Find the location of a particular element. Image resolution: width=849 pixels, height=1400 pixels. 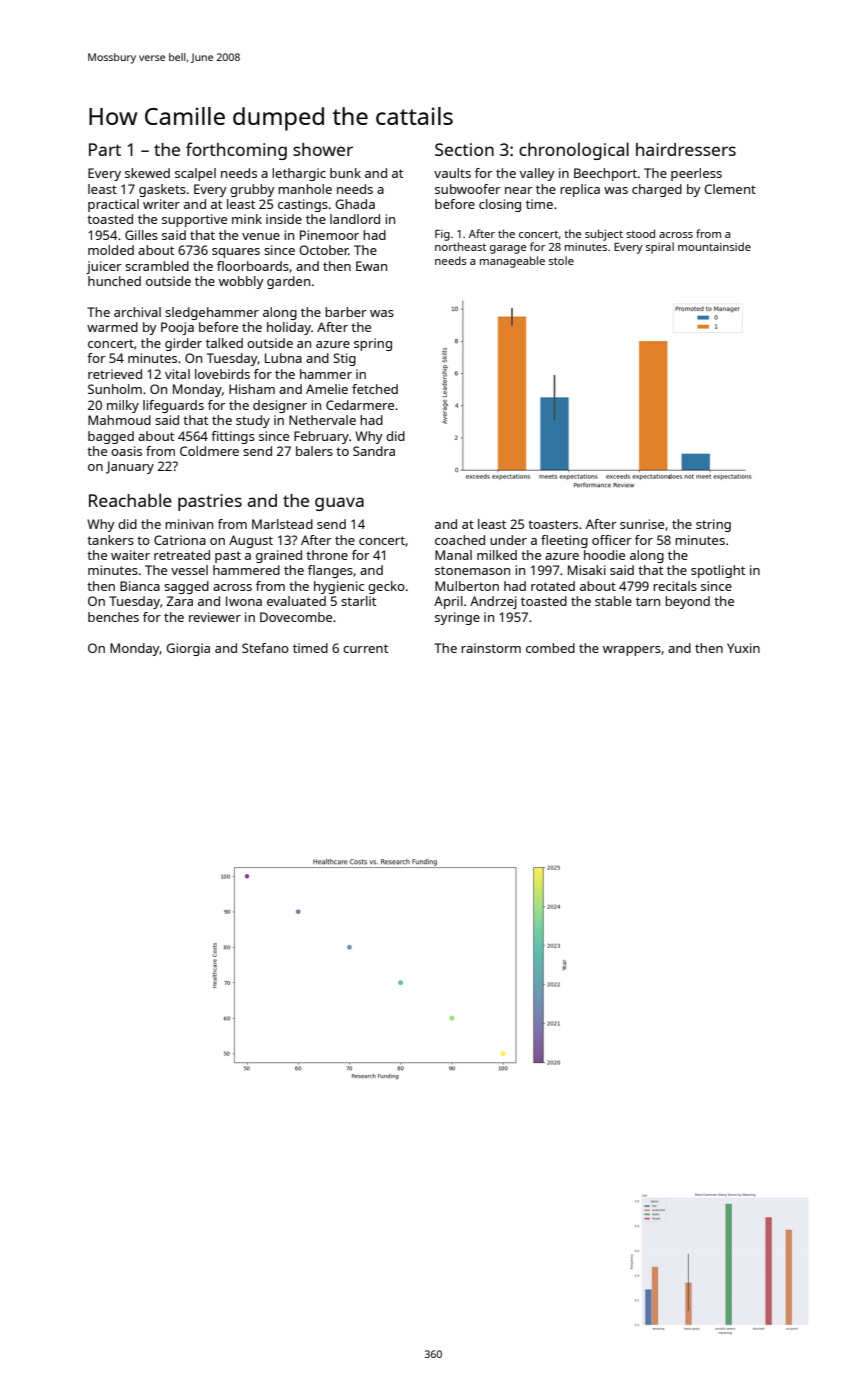

retrieved is located at coordinates (115, 374).
